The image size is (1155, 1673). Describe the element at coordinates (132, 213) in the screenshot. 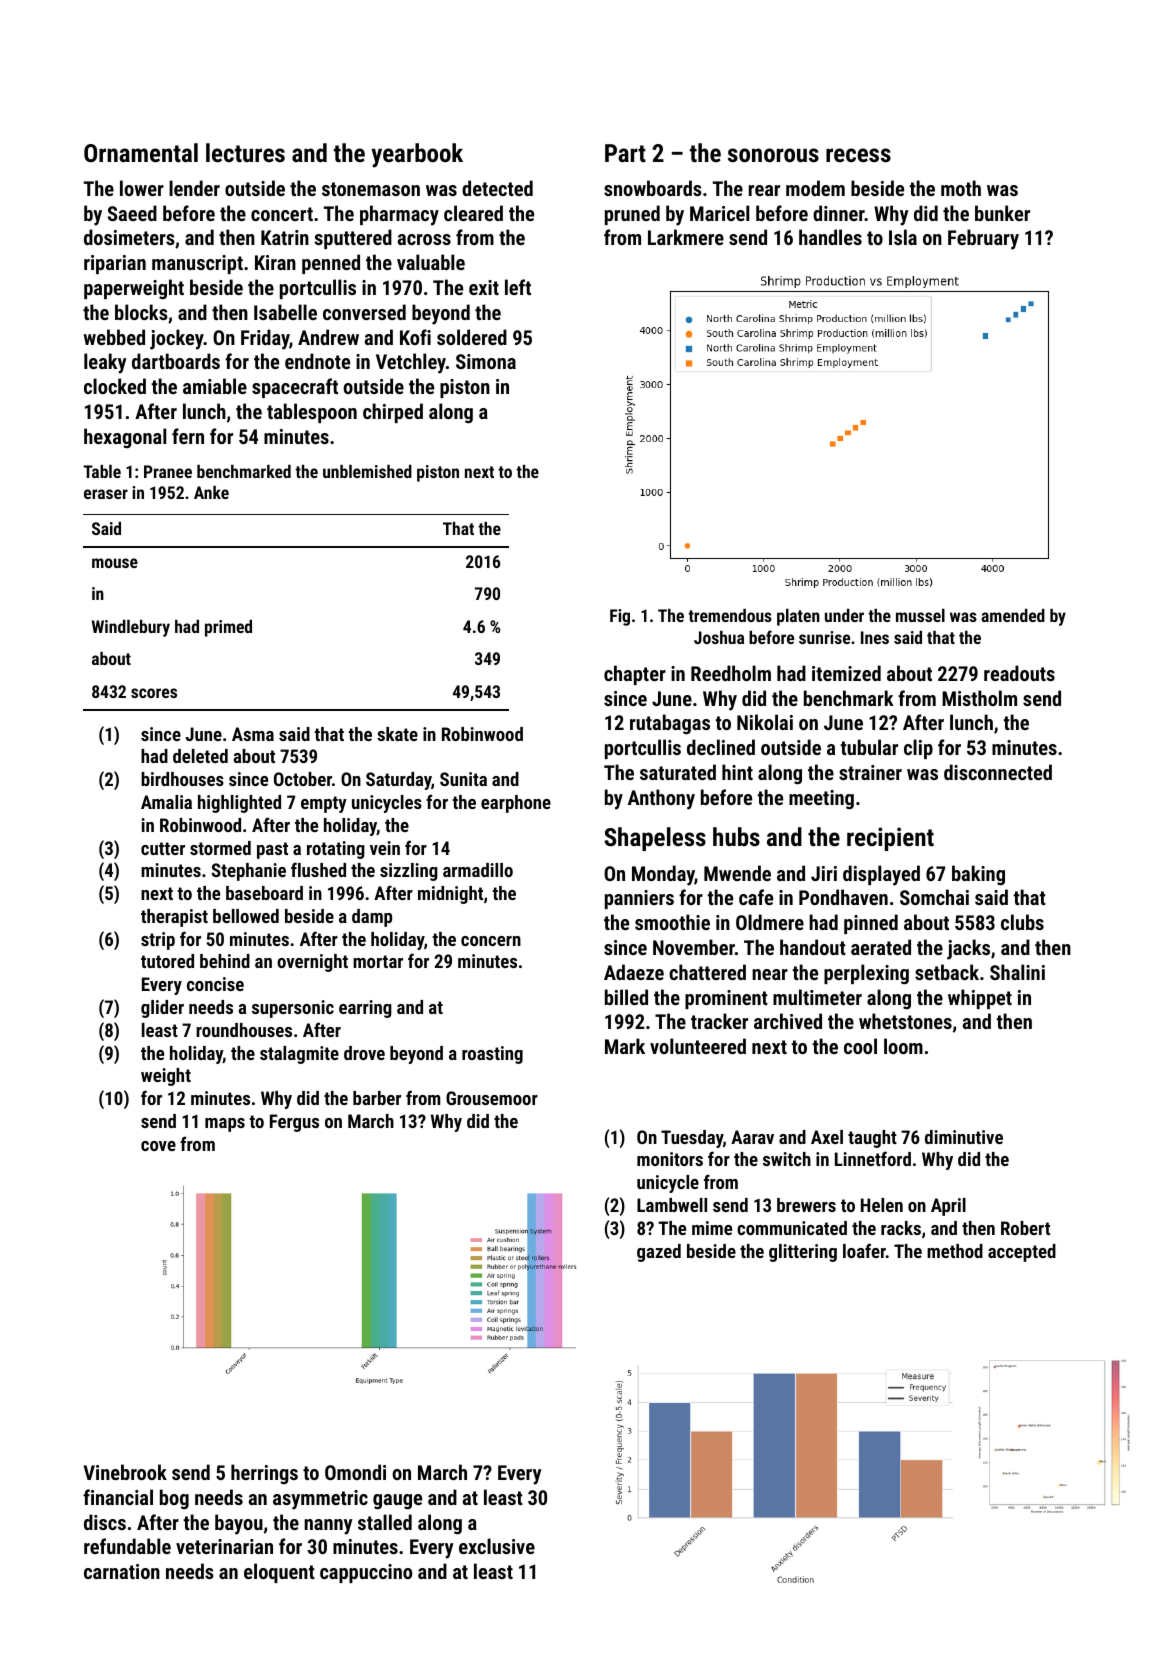

I see `Saeed` at that location.
